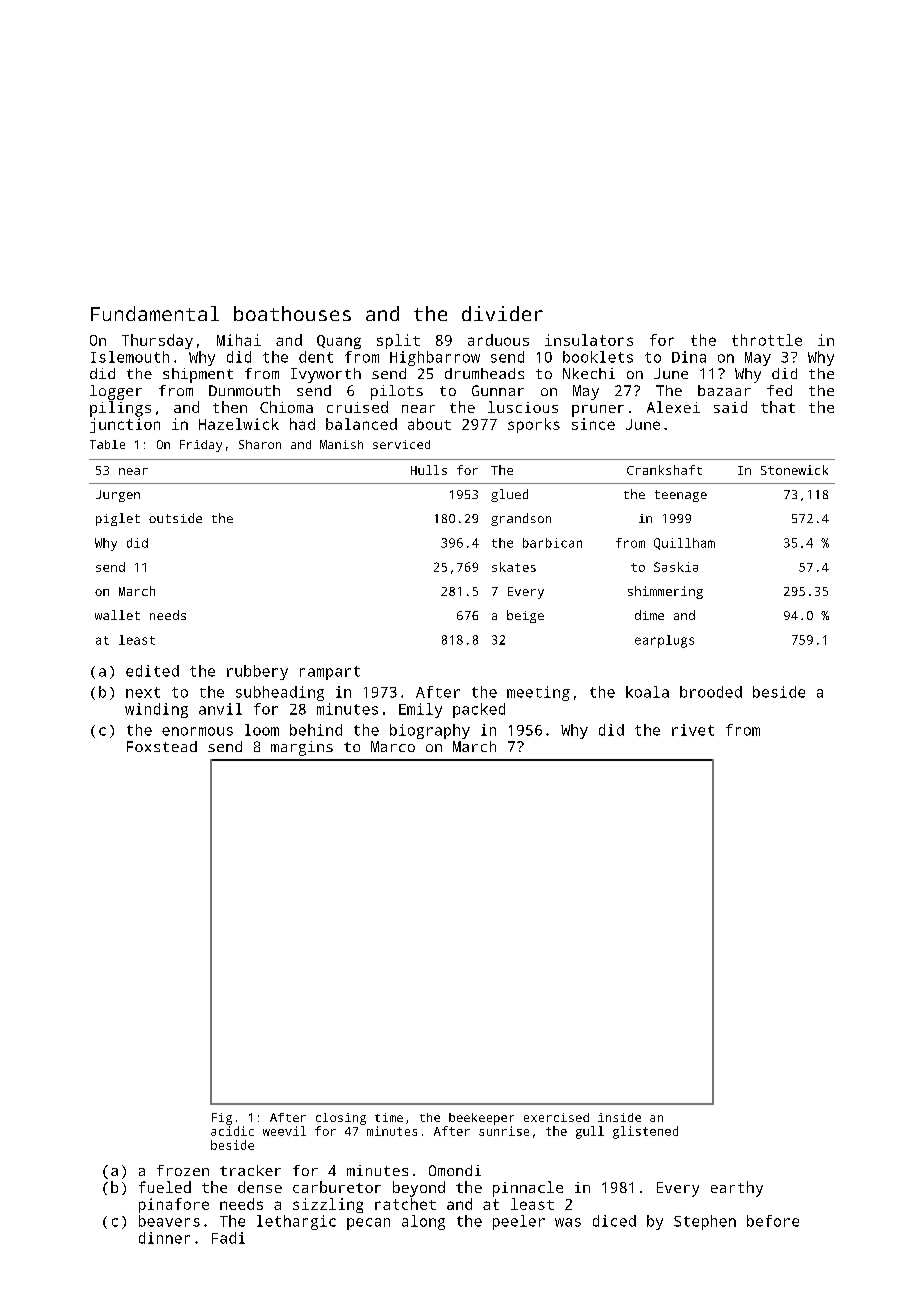 This screenshot has width=924, height=1308. What do you see at coordinates (398, 341) in the screenshot?
I see `split` at bounding box center [398, 341].
